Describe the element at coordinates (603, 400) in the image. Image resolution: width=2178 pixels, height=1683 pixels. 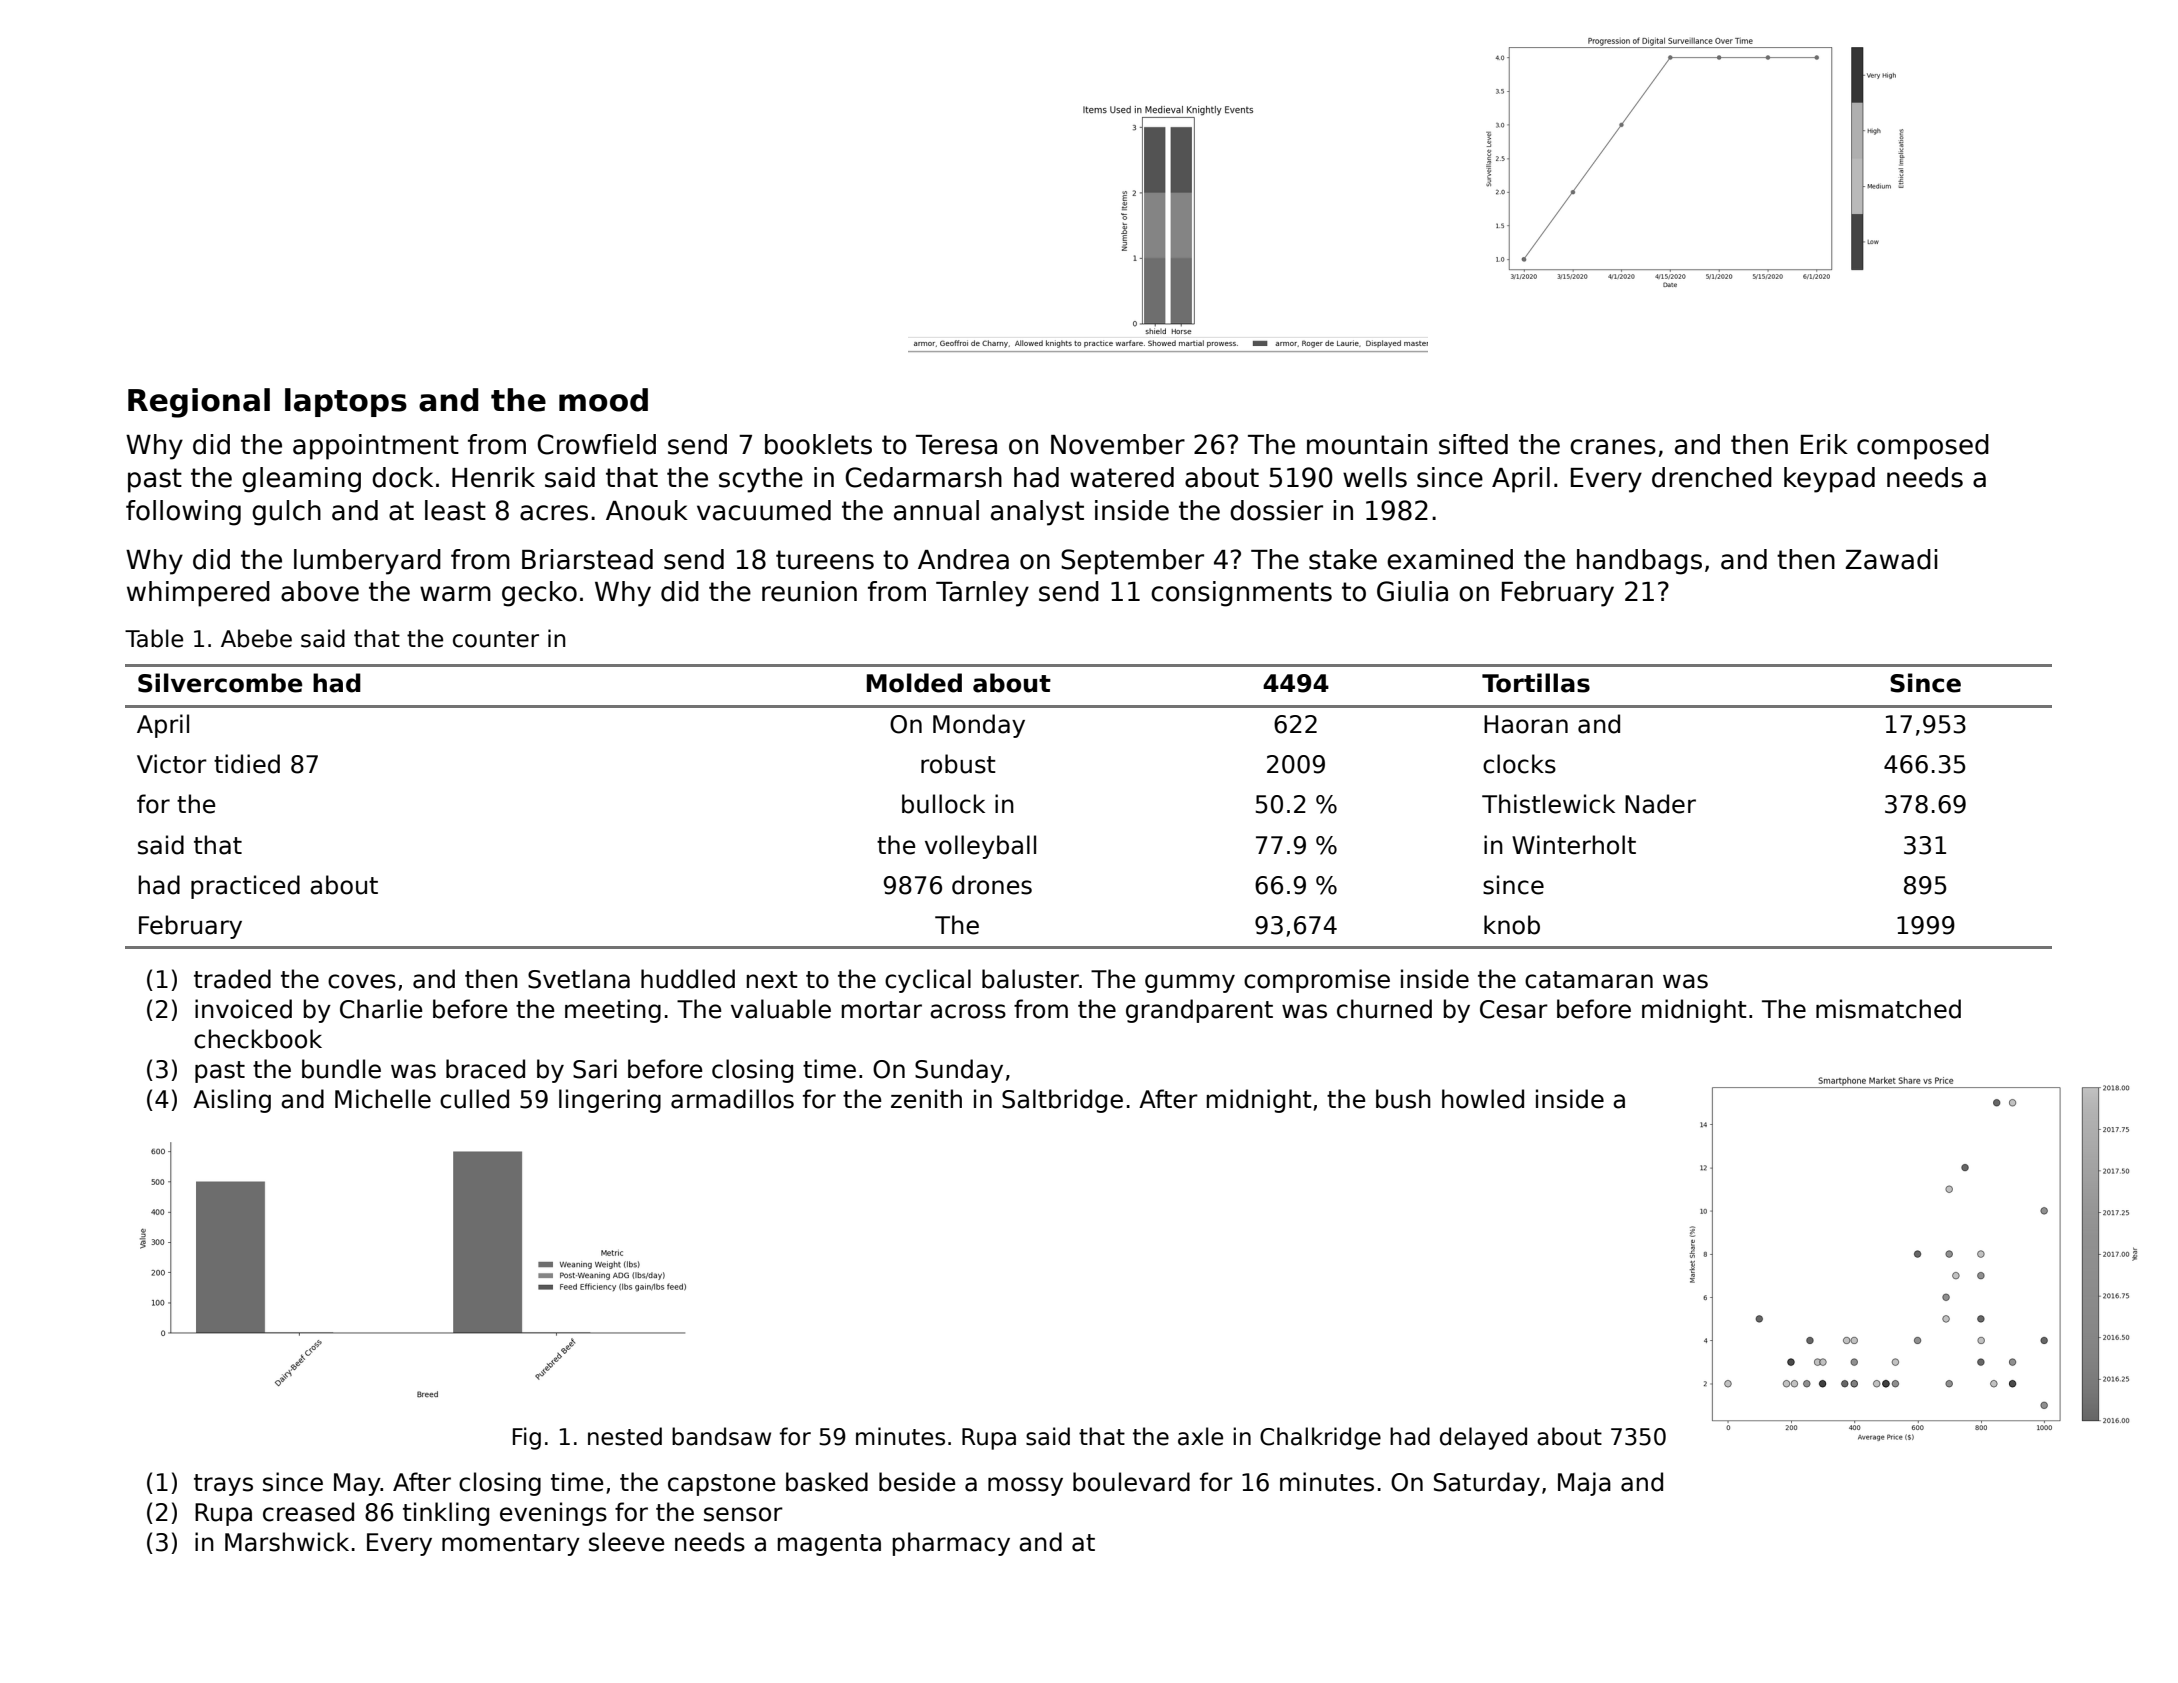
I see `mood` at that location.
